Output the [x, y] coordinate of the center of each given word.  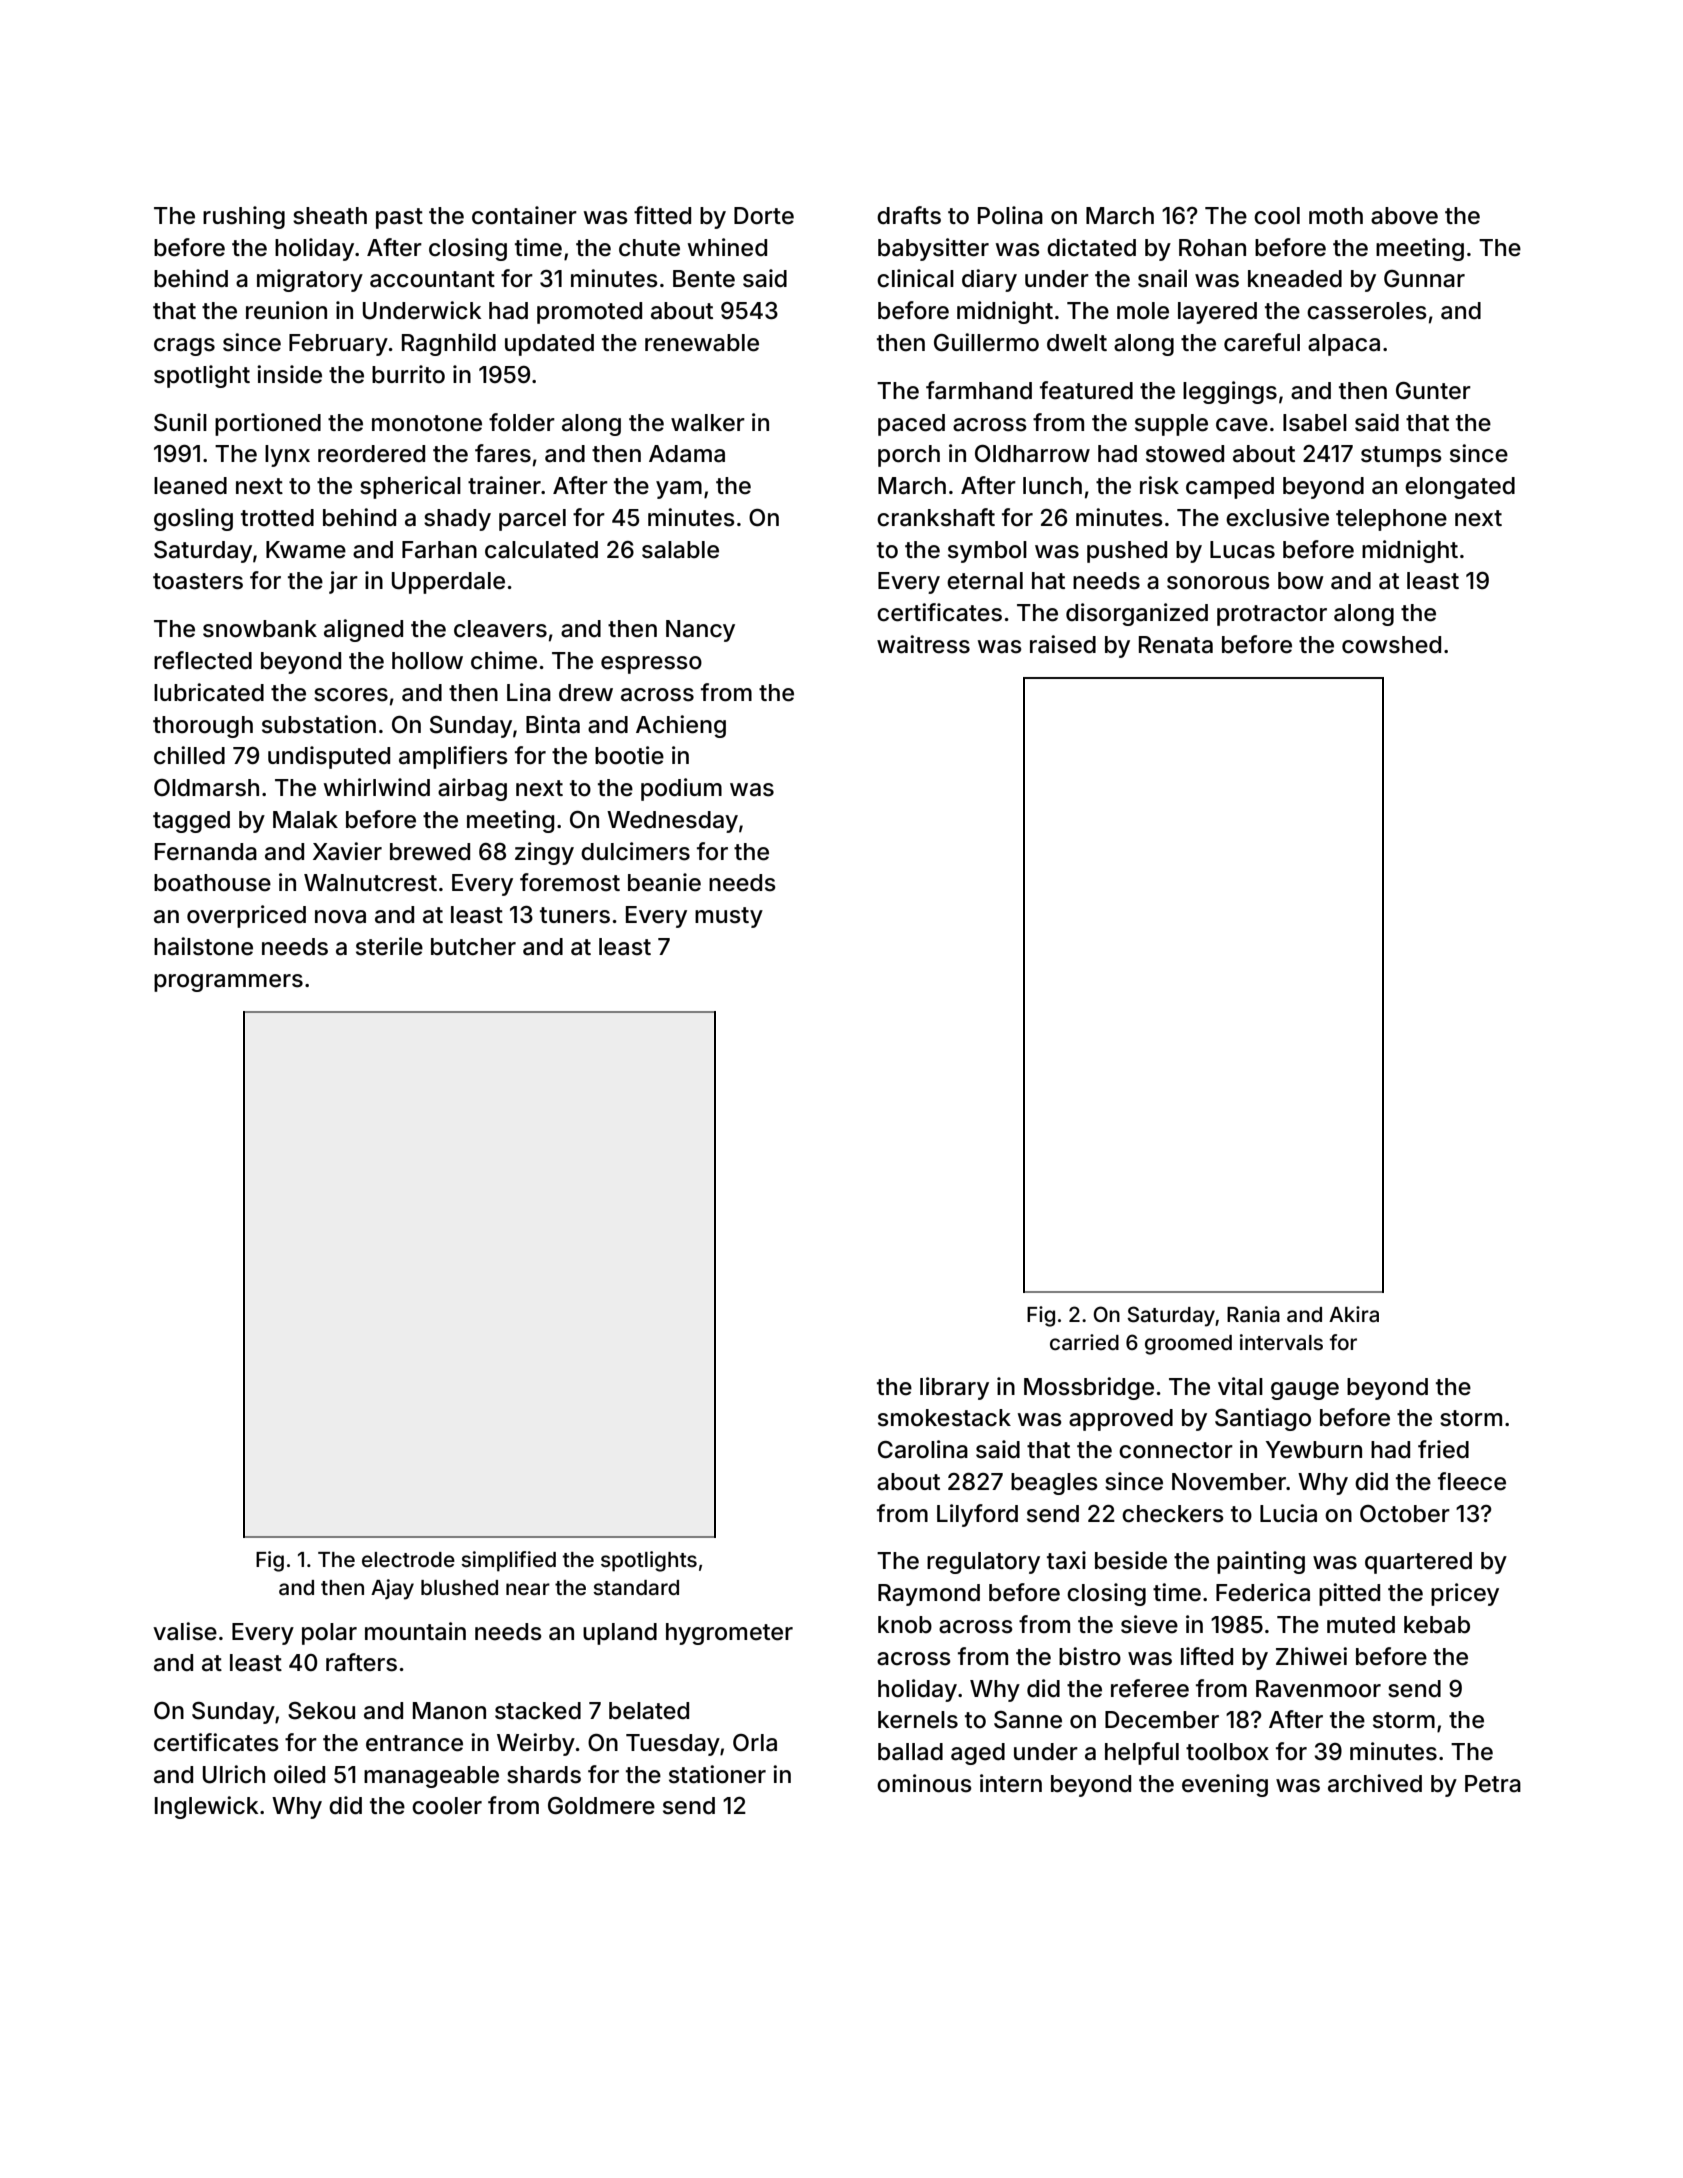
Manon [449, 1711]
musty [729, 917]
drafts [909, 215]
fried [1443, 1449]
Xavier [347, 851]
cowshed [1391, 645]
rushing [244, 217]
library [954, 1388]
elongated [1460, 488]
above [1404, 216]
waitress [923, 644]
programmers [228, 983]
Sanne [1028, 1720]
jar [343, 582]
